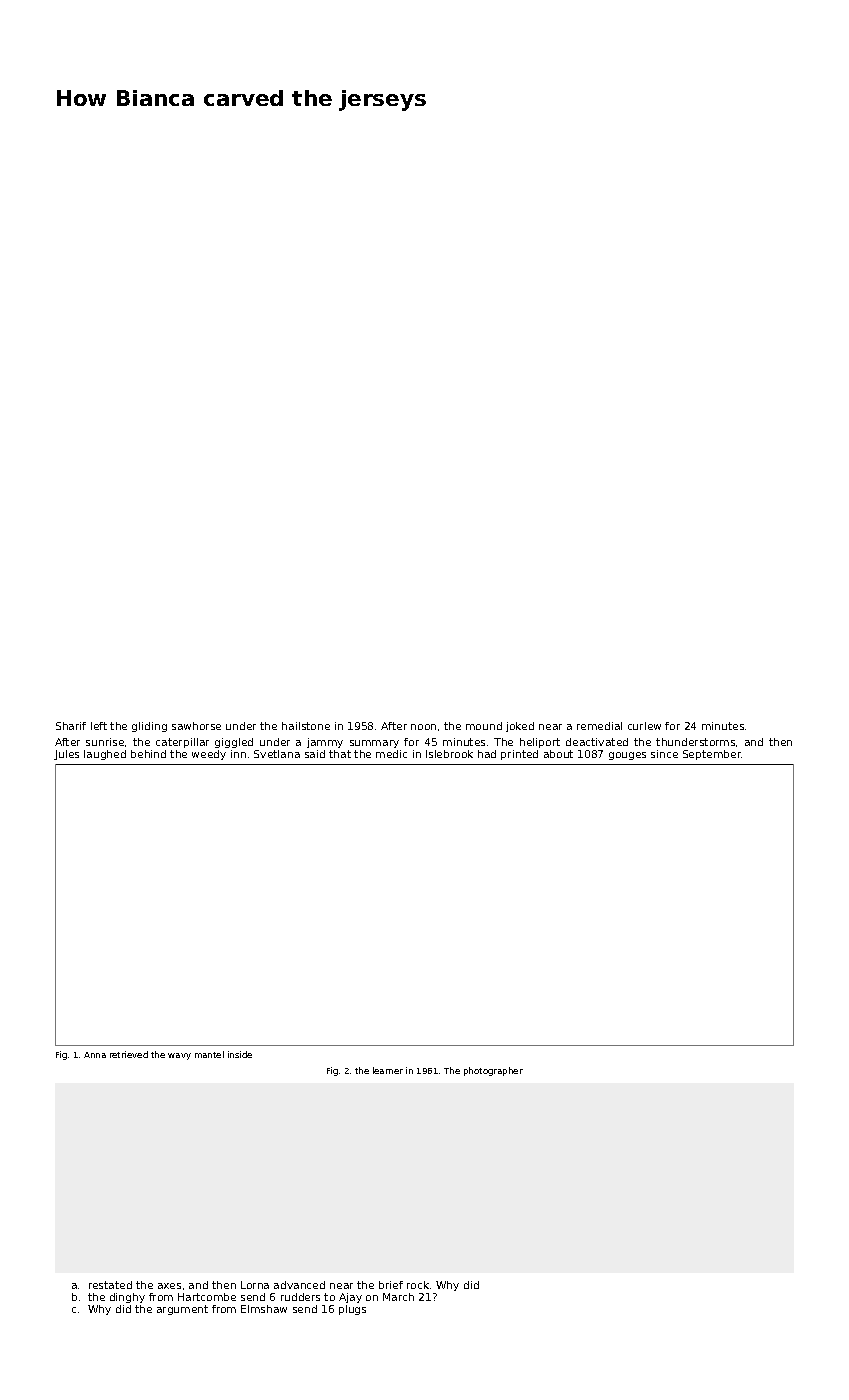 Image resolution: width=849 pixels, height=1400 pixels. I want to click on learner, so click(388, 1070).
